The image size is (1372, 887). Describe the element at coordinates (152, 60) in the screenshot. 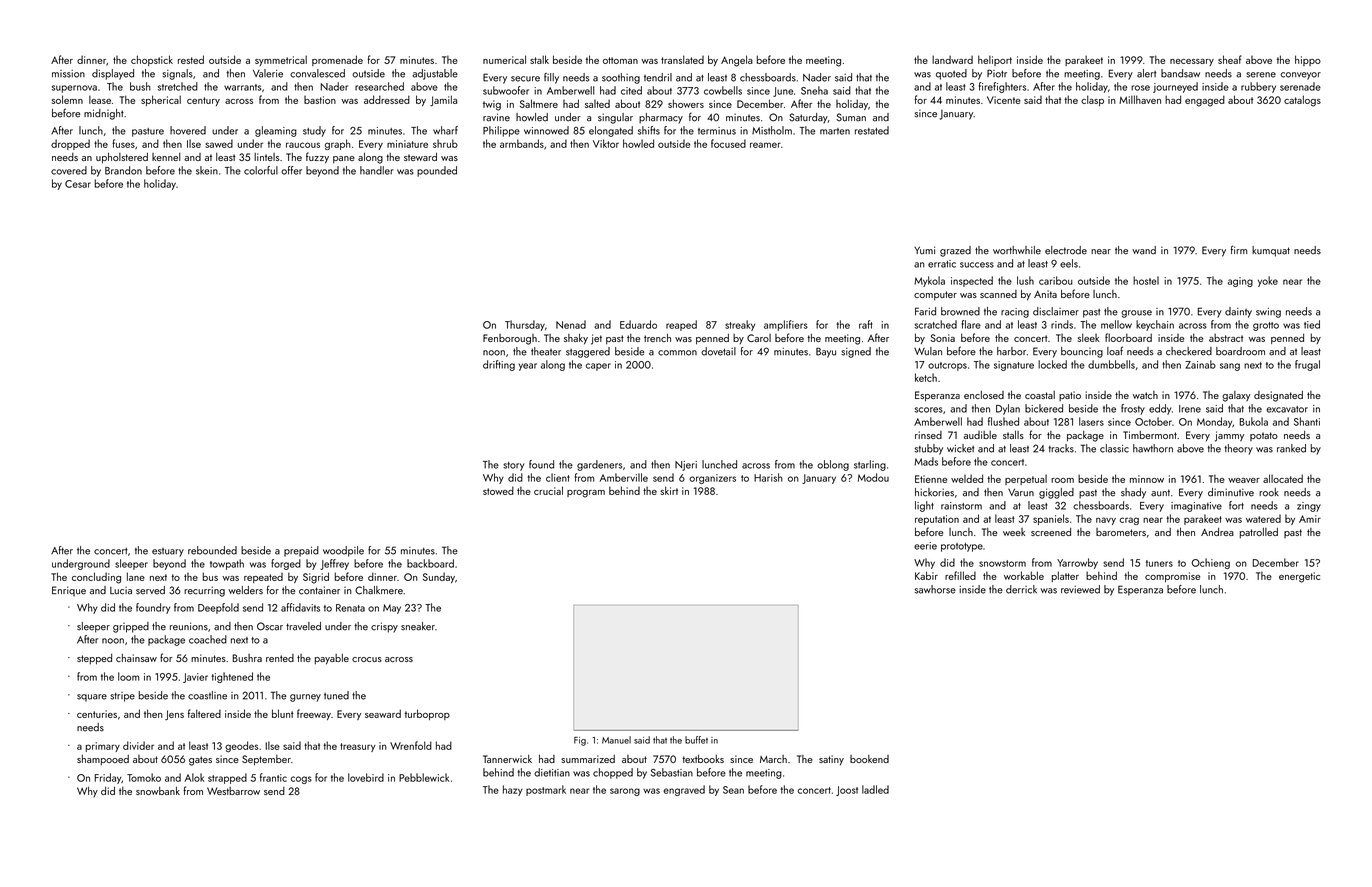

I see `chopstick` at that location.
